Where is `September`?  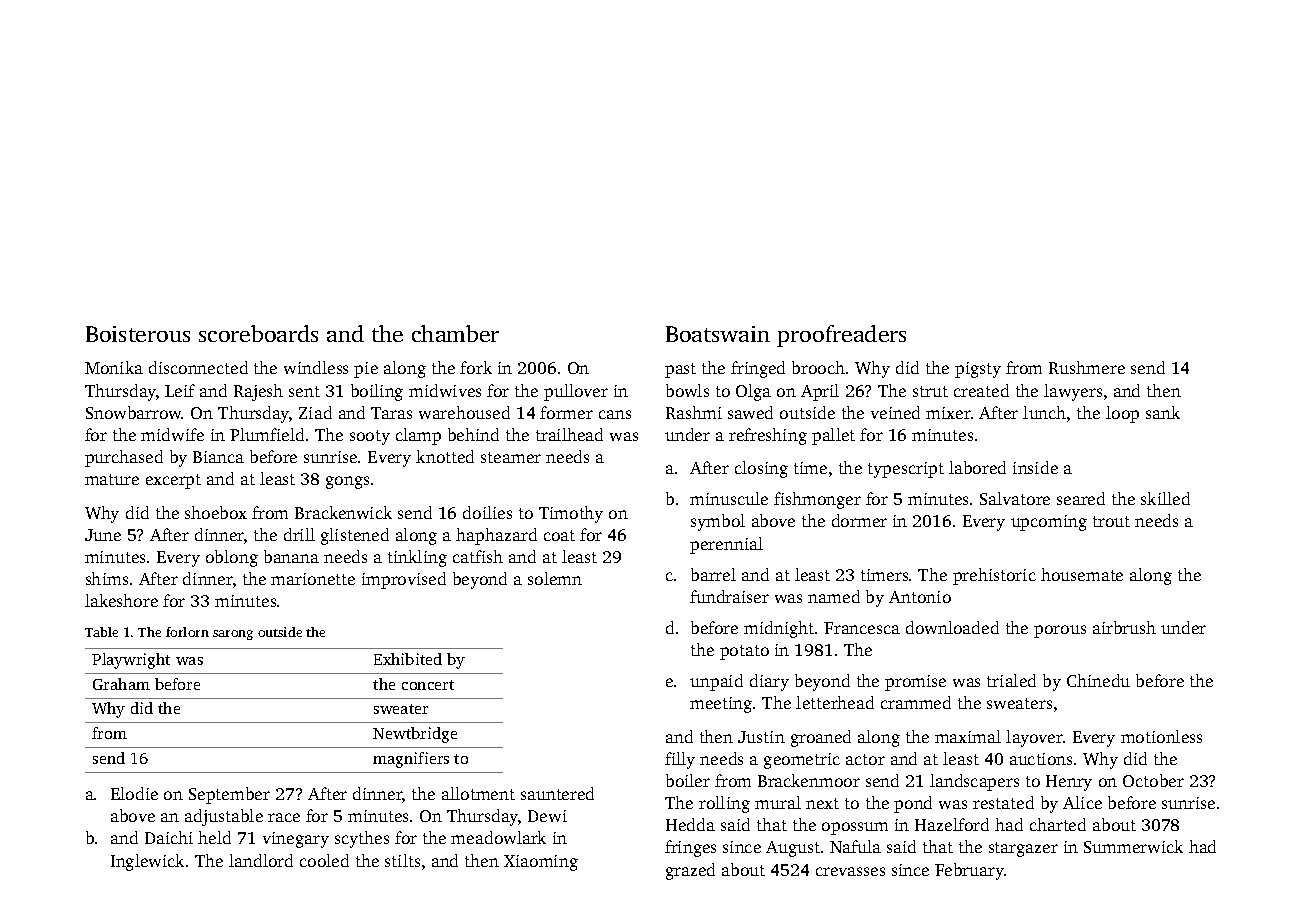
September is located at coordinates (229, 795).
